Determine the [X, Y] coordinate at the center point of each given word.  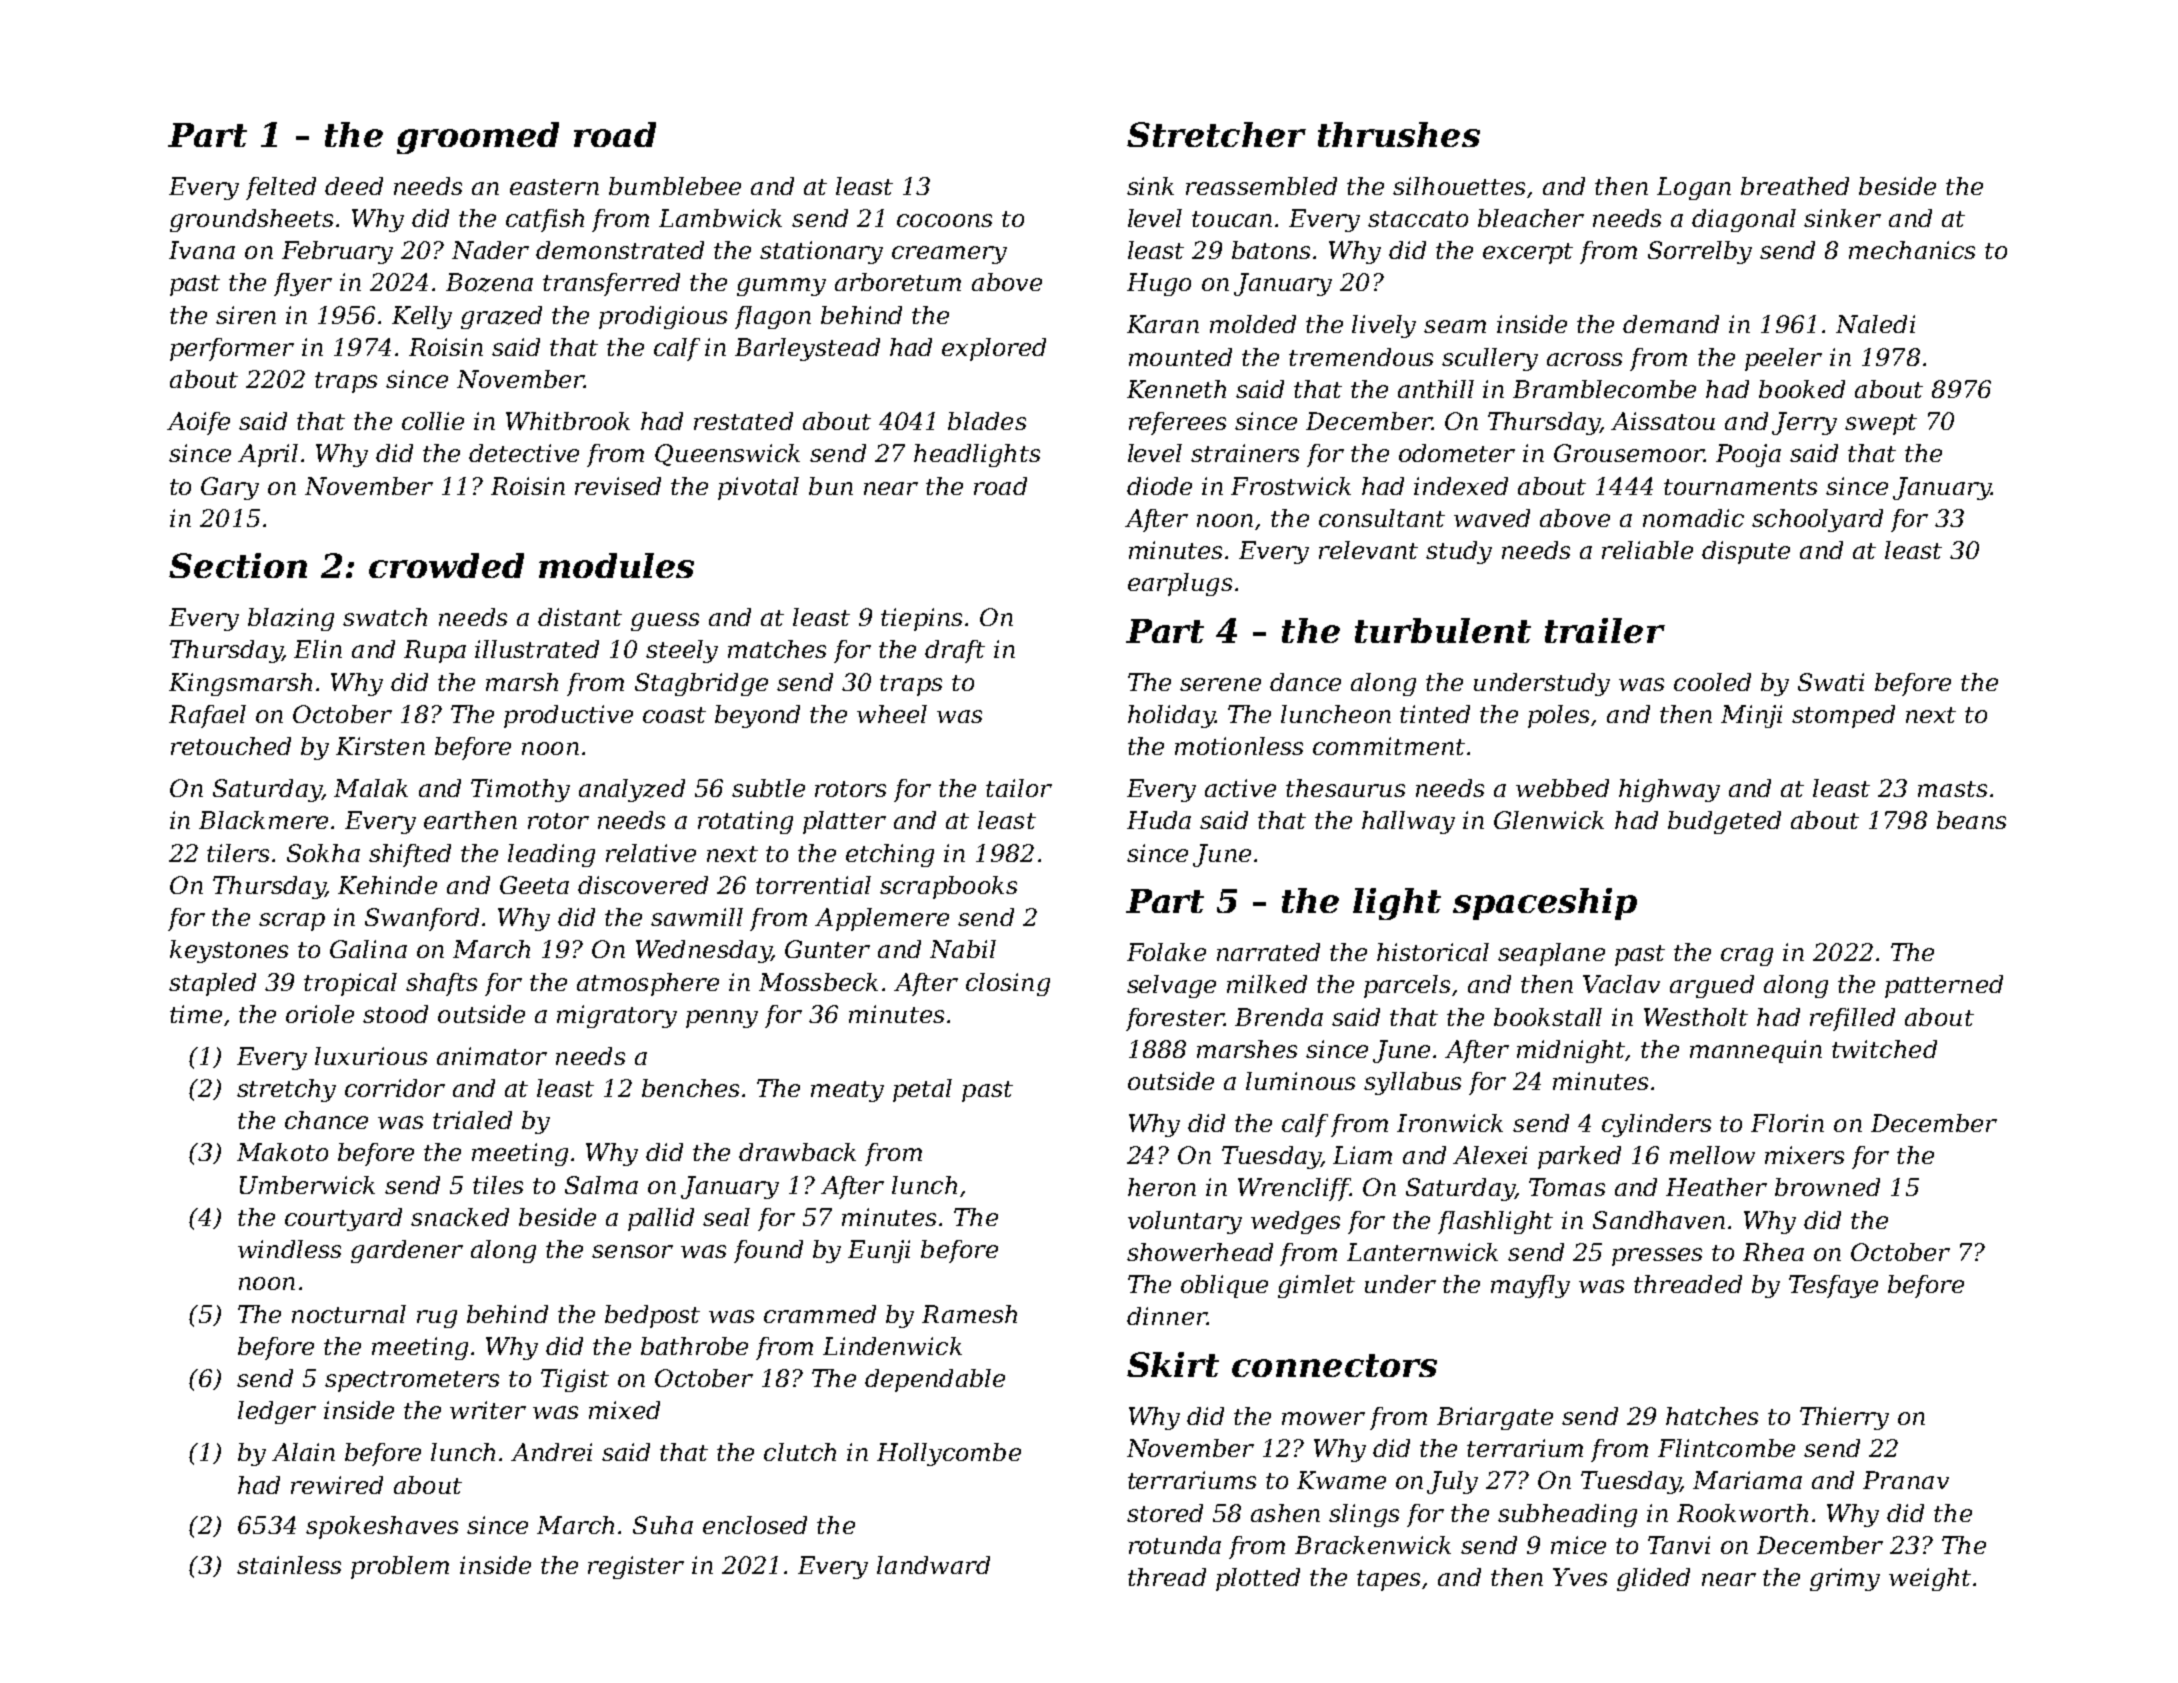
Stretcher [1216, 134]
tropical [350, 984]
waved [1492, 518]
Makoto [282, 1152]
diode [1159, 486]
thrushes [1399, 134]
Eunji [879, 1251]
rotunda [1175, 1545]
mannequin [1756, 1051]
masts [1952, 789]
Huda [1159, 820]
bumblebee [675, 186]
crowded [446, 565]
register [636, 1567]
